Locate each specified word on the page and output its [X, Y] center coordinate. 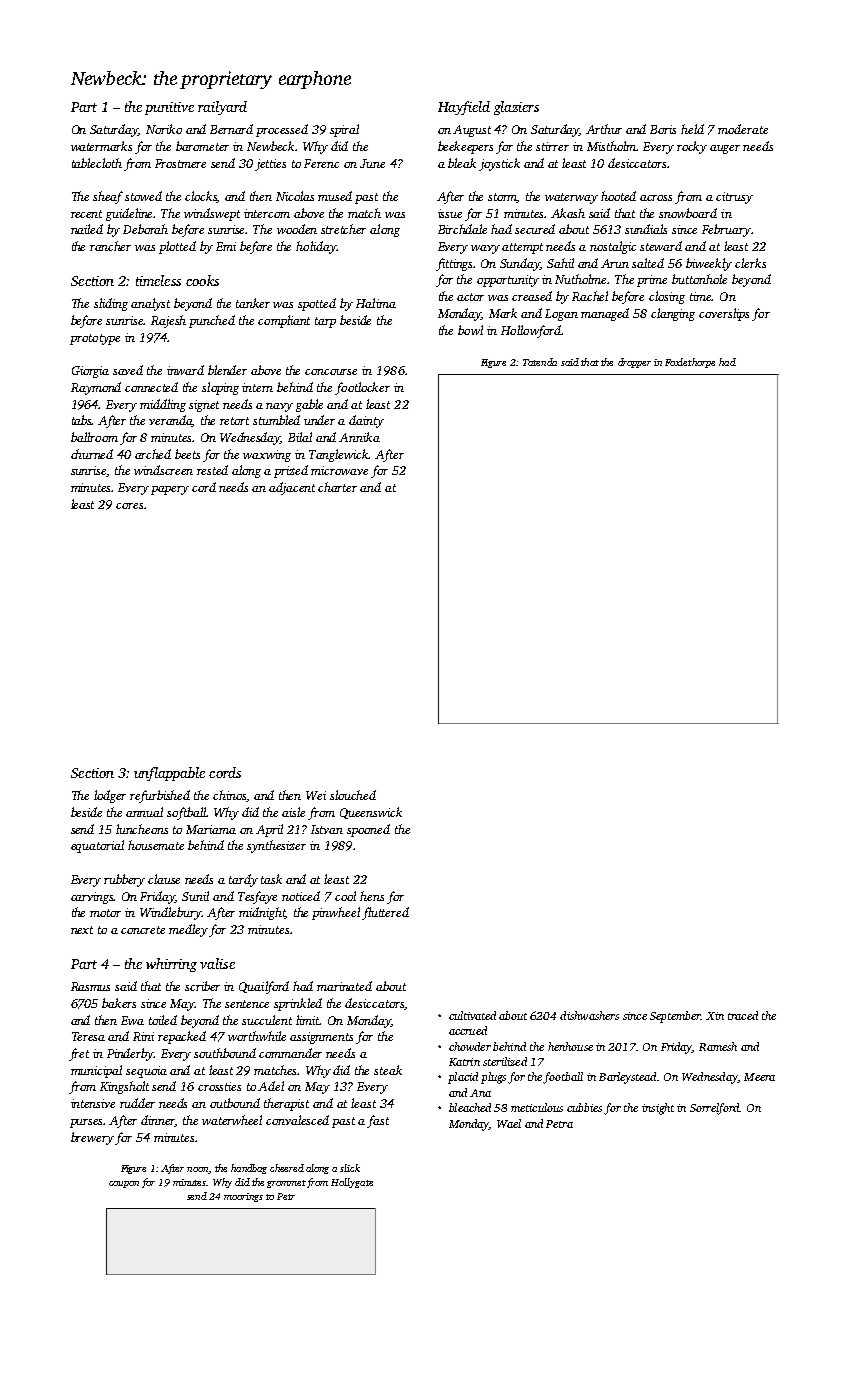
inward [185, 370]
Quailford [264, 987]
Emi [226, 246]
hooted [618, 196]
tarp [325, 322]
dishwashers [589, 1015]
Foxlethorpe [690, 363]
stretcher [343, 229]
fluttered [385, 913]
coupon [124, 1184]
